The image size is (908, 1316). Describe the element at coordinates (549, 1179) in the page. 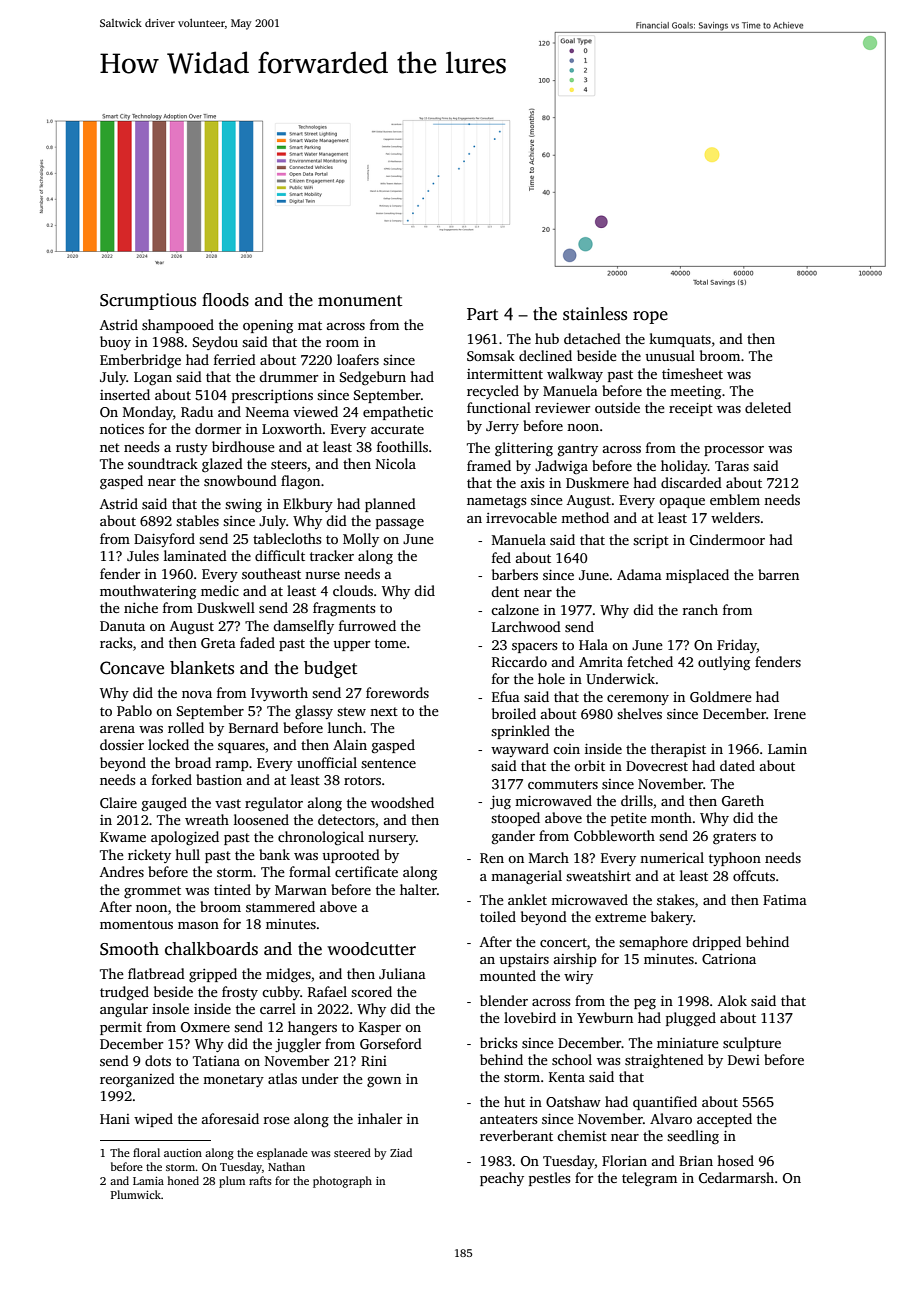

I see `pestles` at that location.
